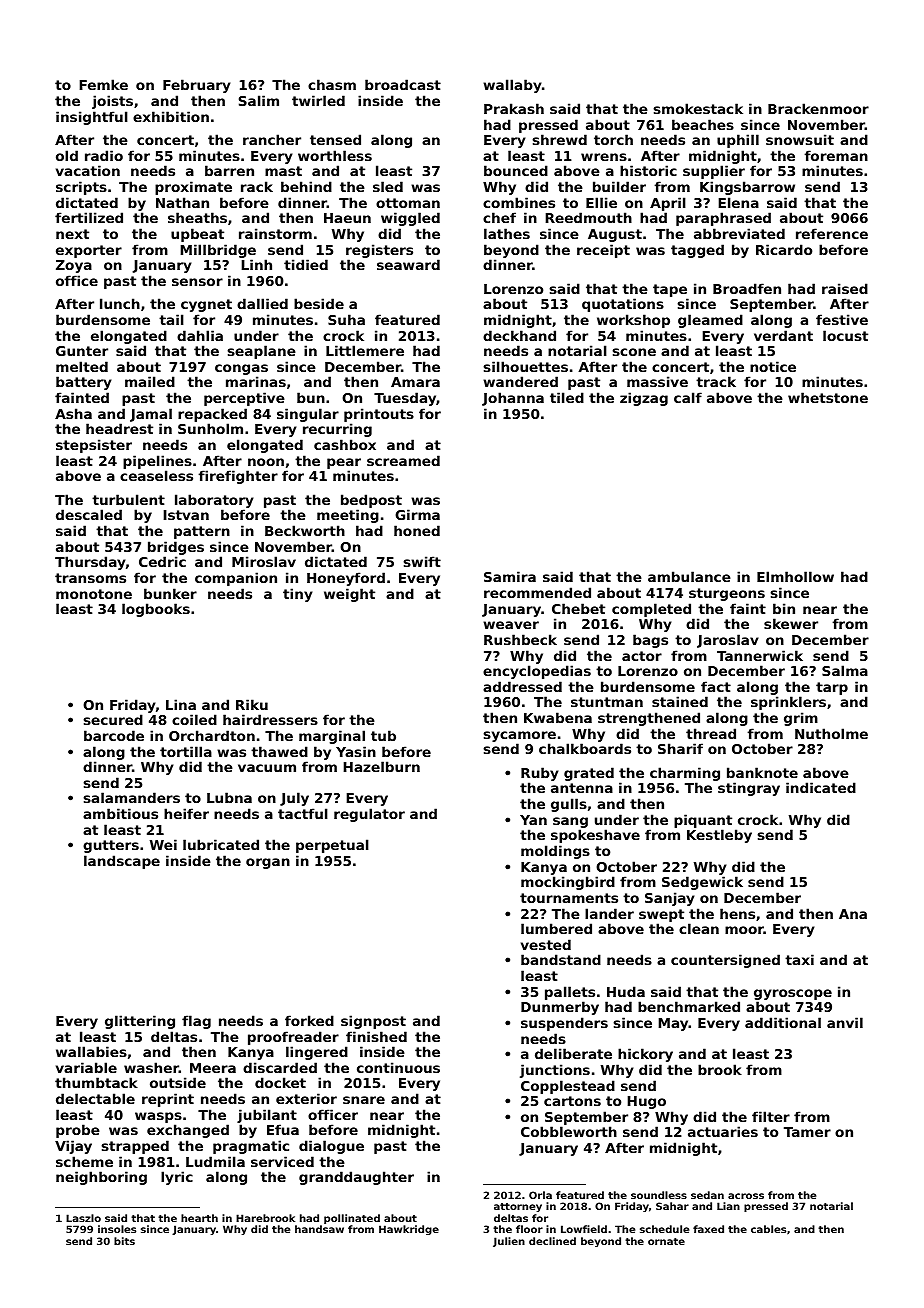  Describe the element at coordinates (768, 1229) in the page. I see `cables` at that location.
